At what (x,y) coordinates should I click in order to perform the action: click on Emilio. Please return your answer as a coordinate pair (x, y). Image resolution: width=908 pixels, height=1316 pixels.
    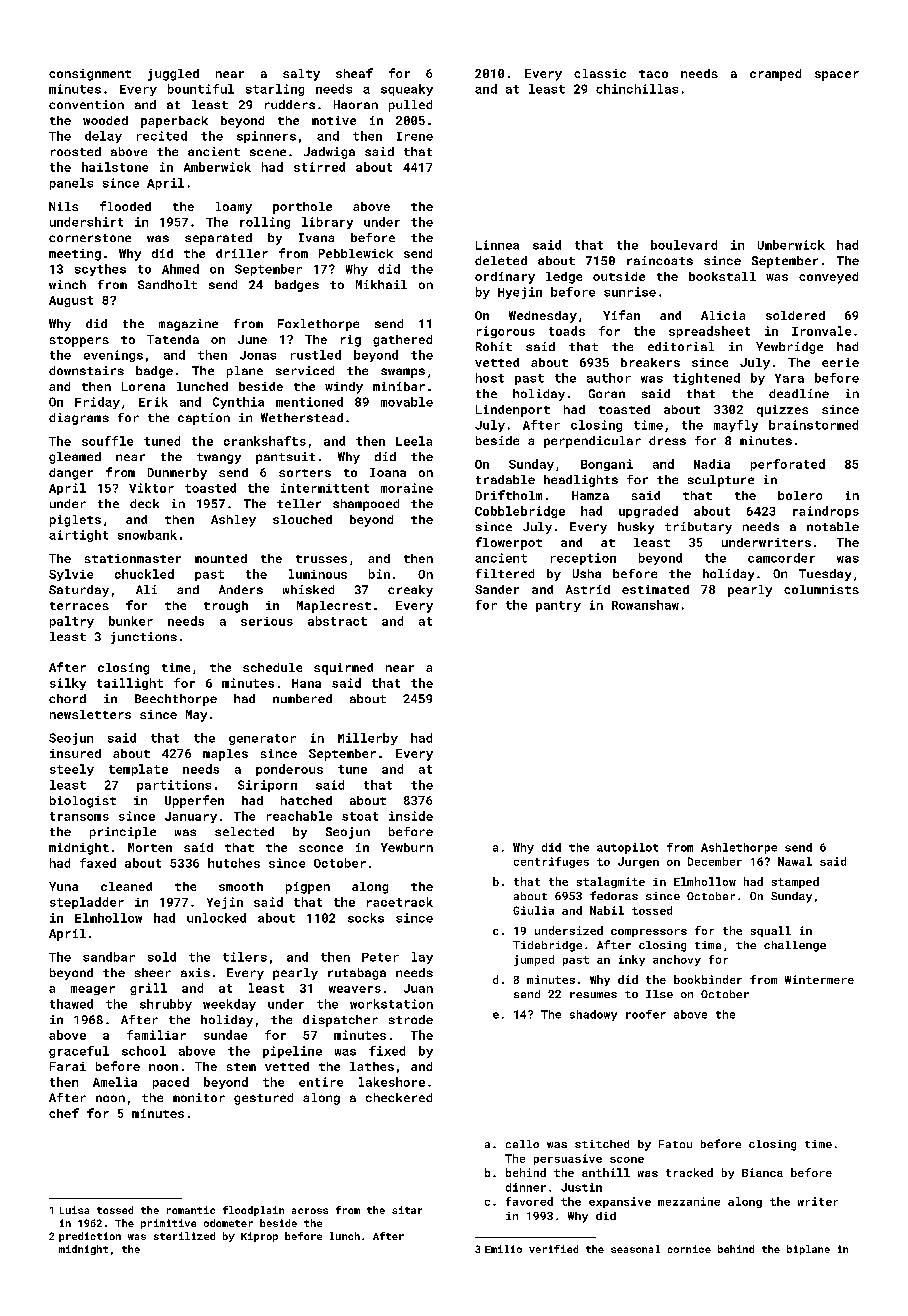
    Looking at the image, I should click on (503, 1249).
